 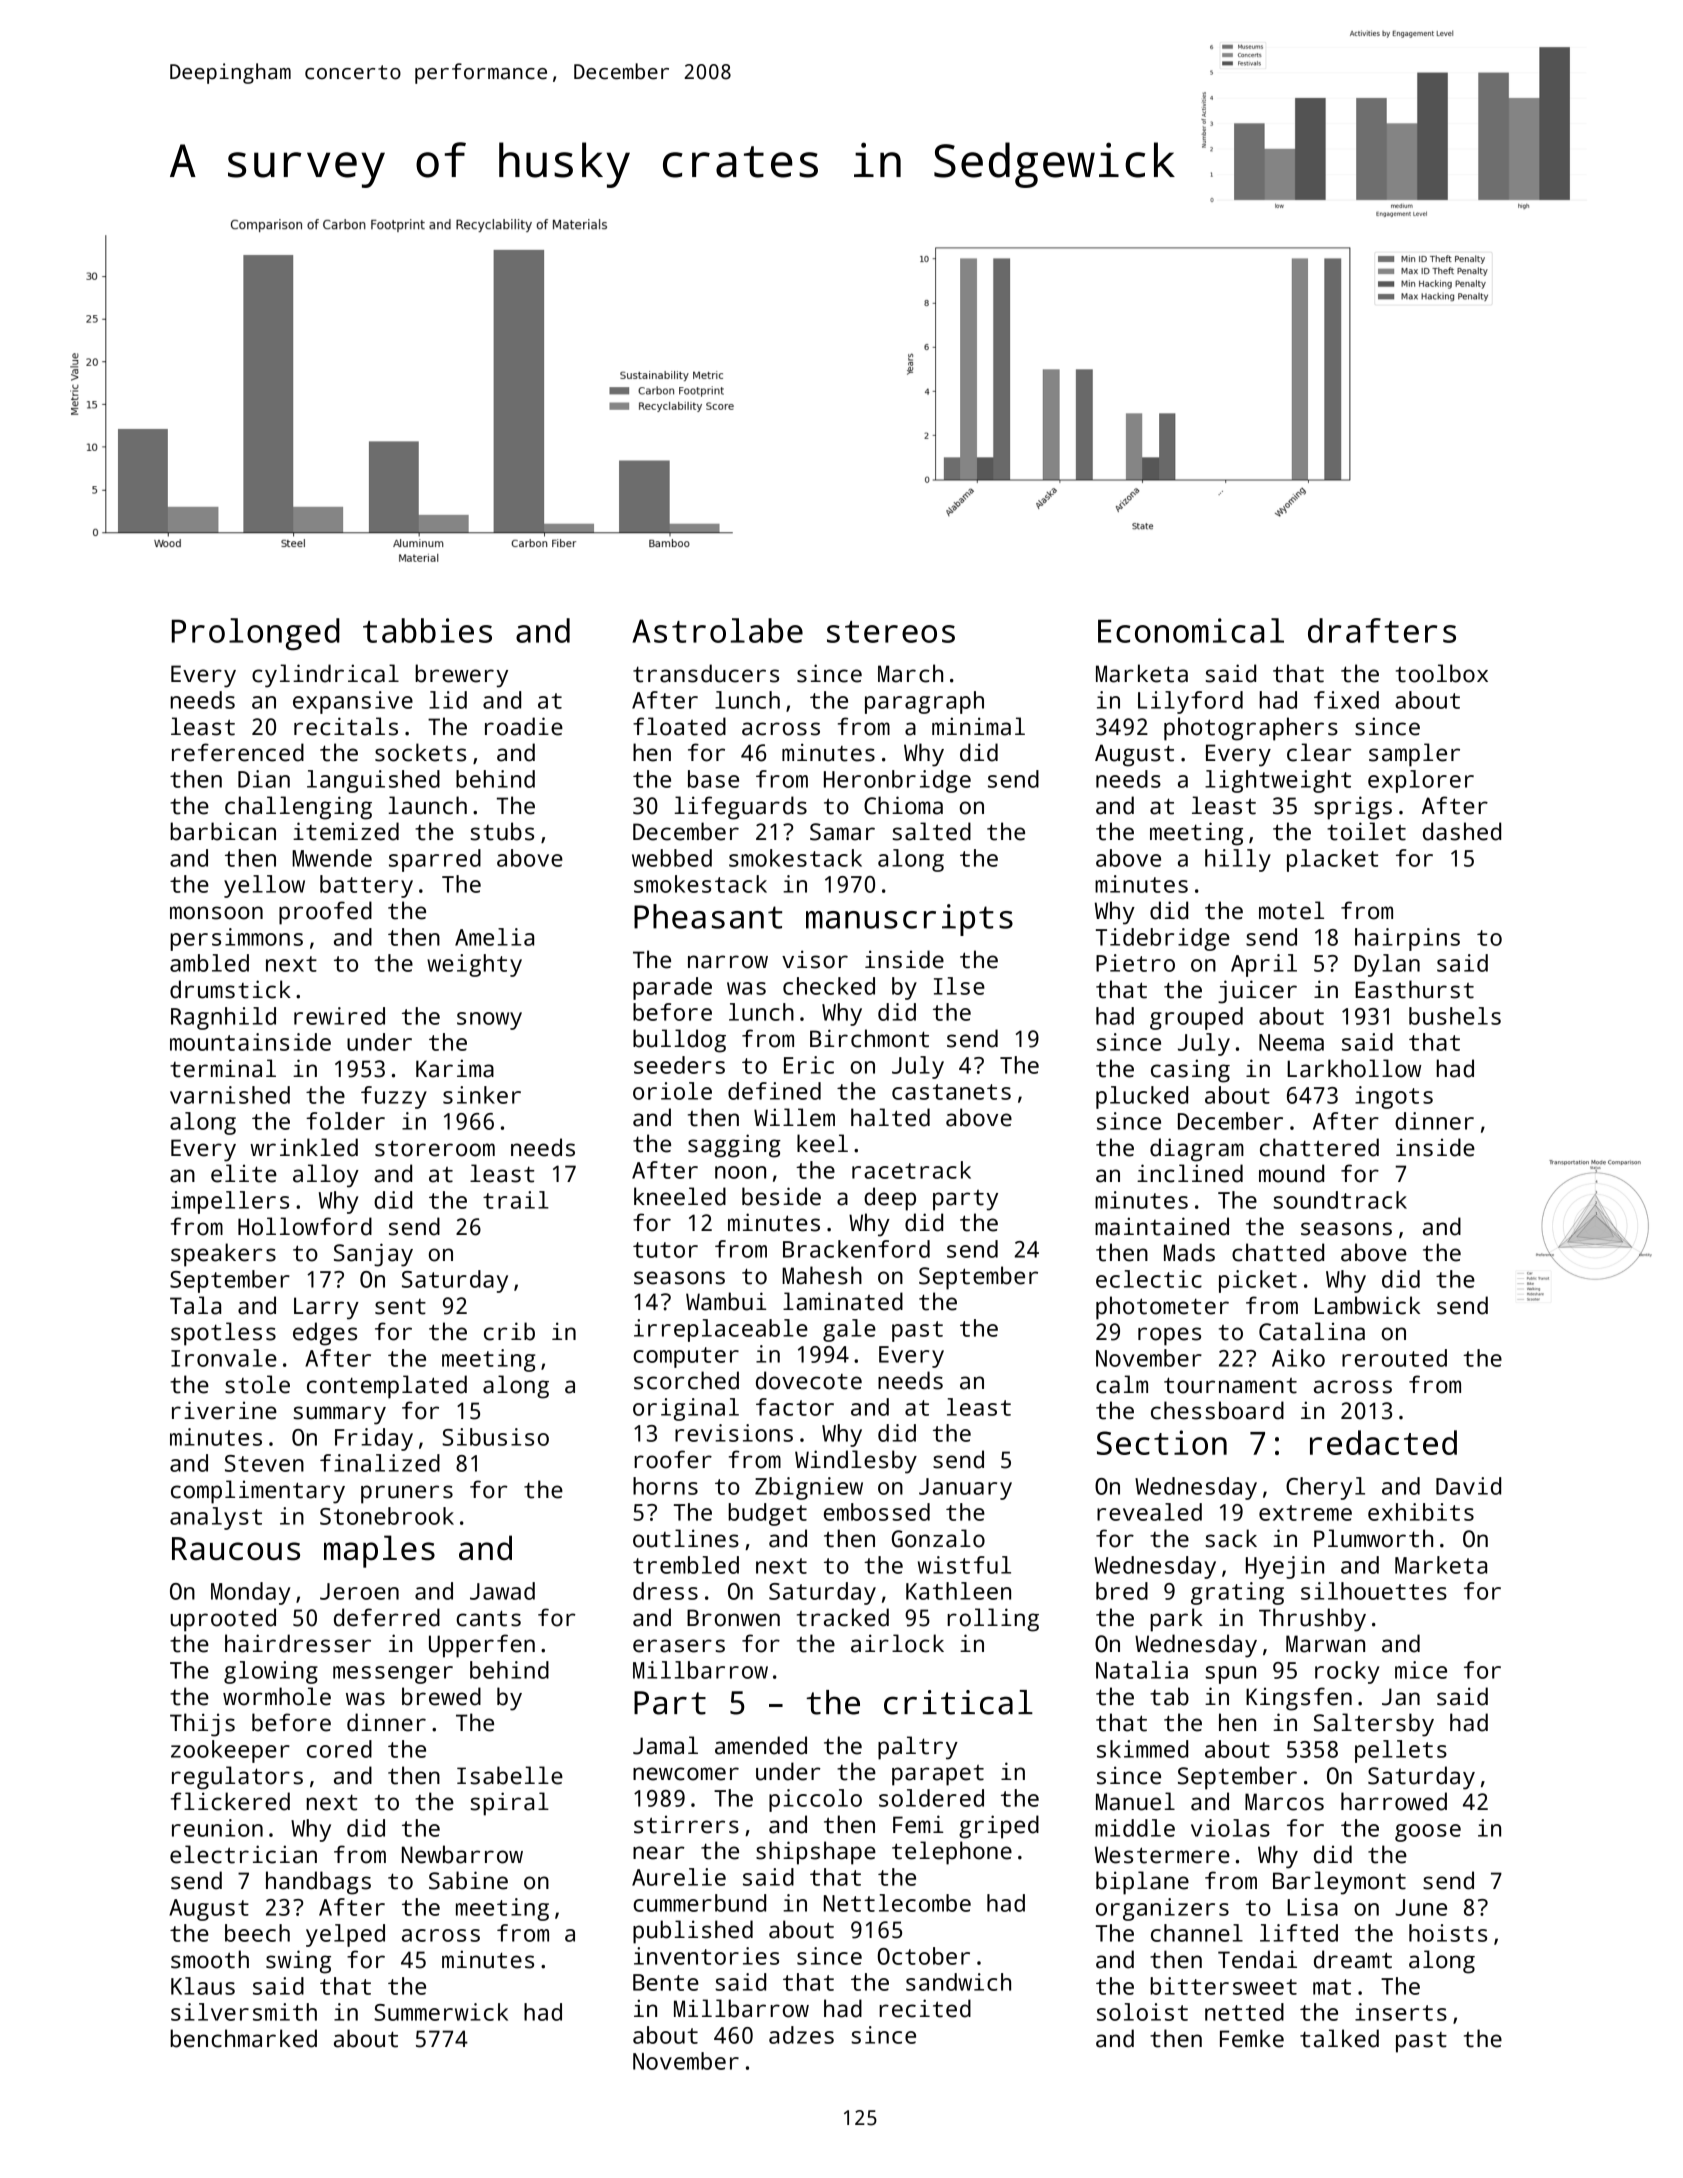 I want to click on swing, so click(x=298, y=1962).
